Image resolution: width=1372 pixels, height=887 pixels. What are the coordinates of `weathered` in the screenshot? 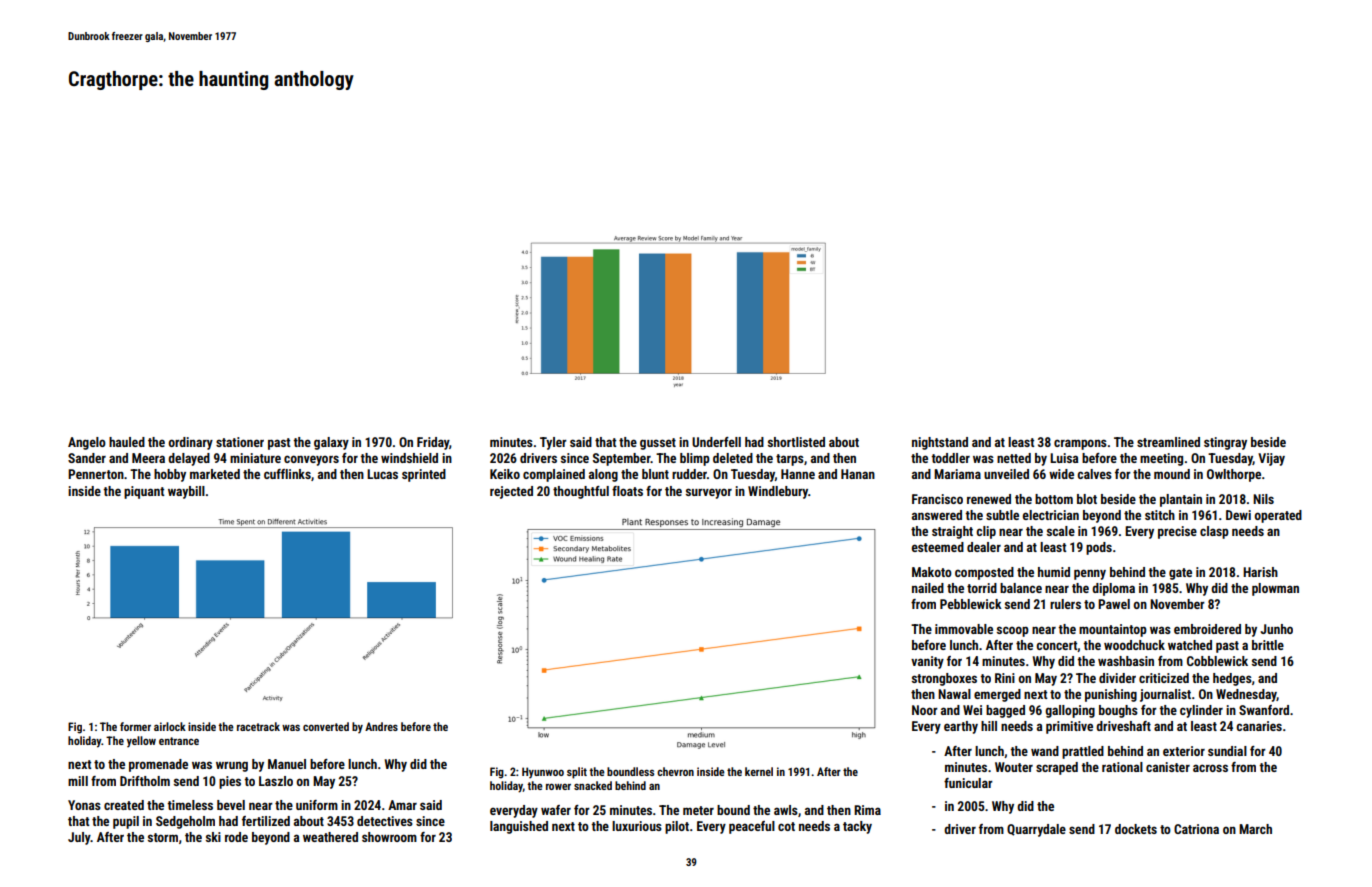 It's located at (330, 837).
